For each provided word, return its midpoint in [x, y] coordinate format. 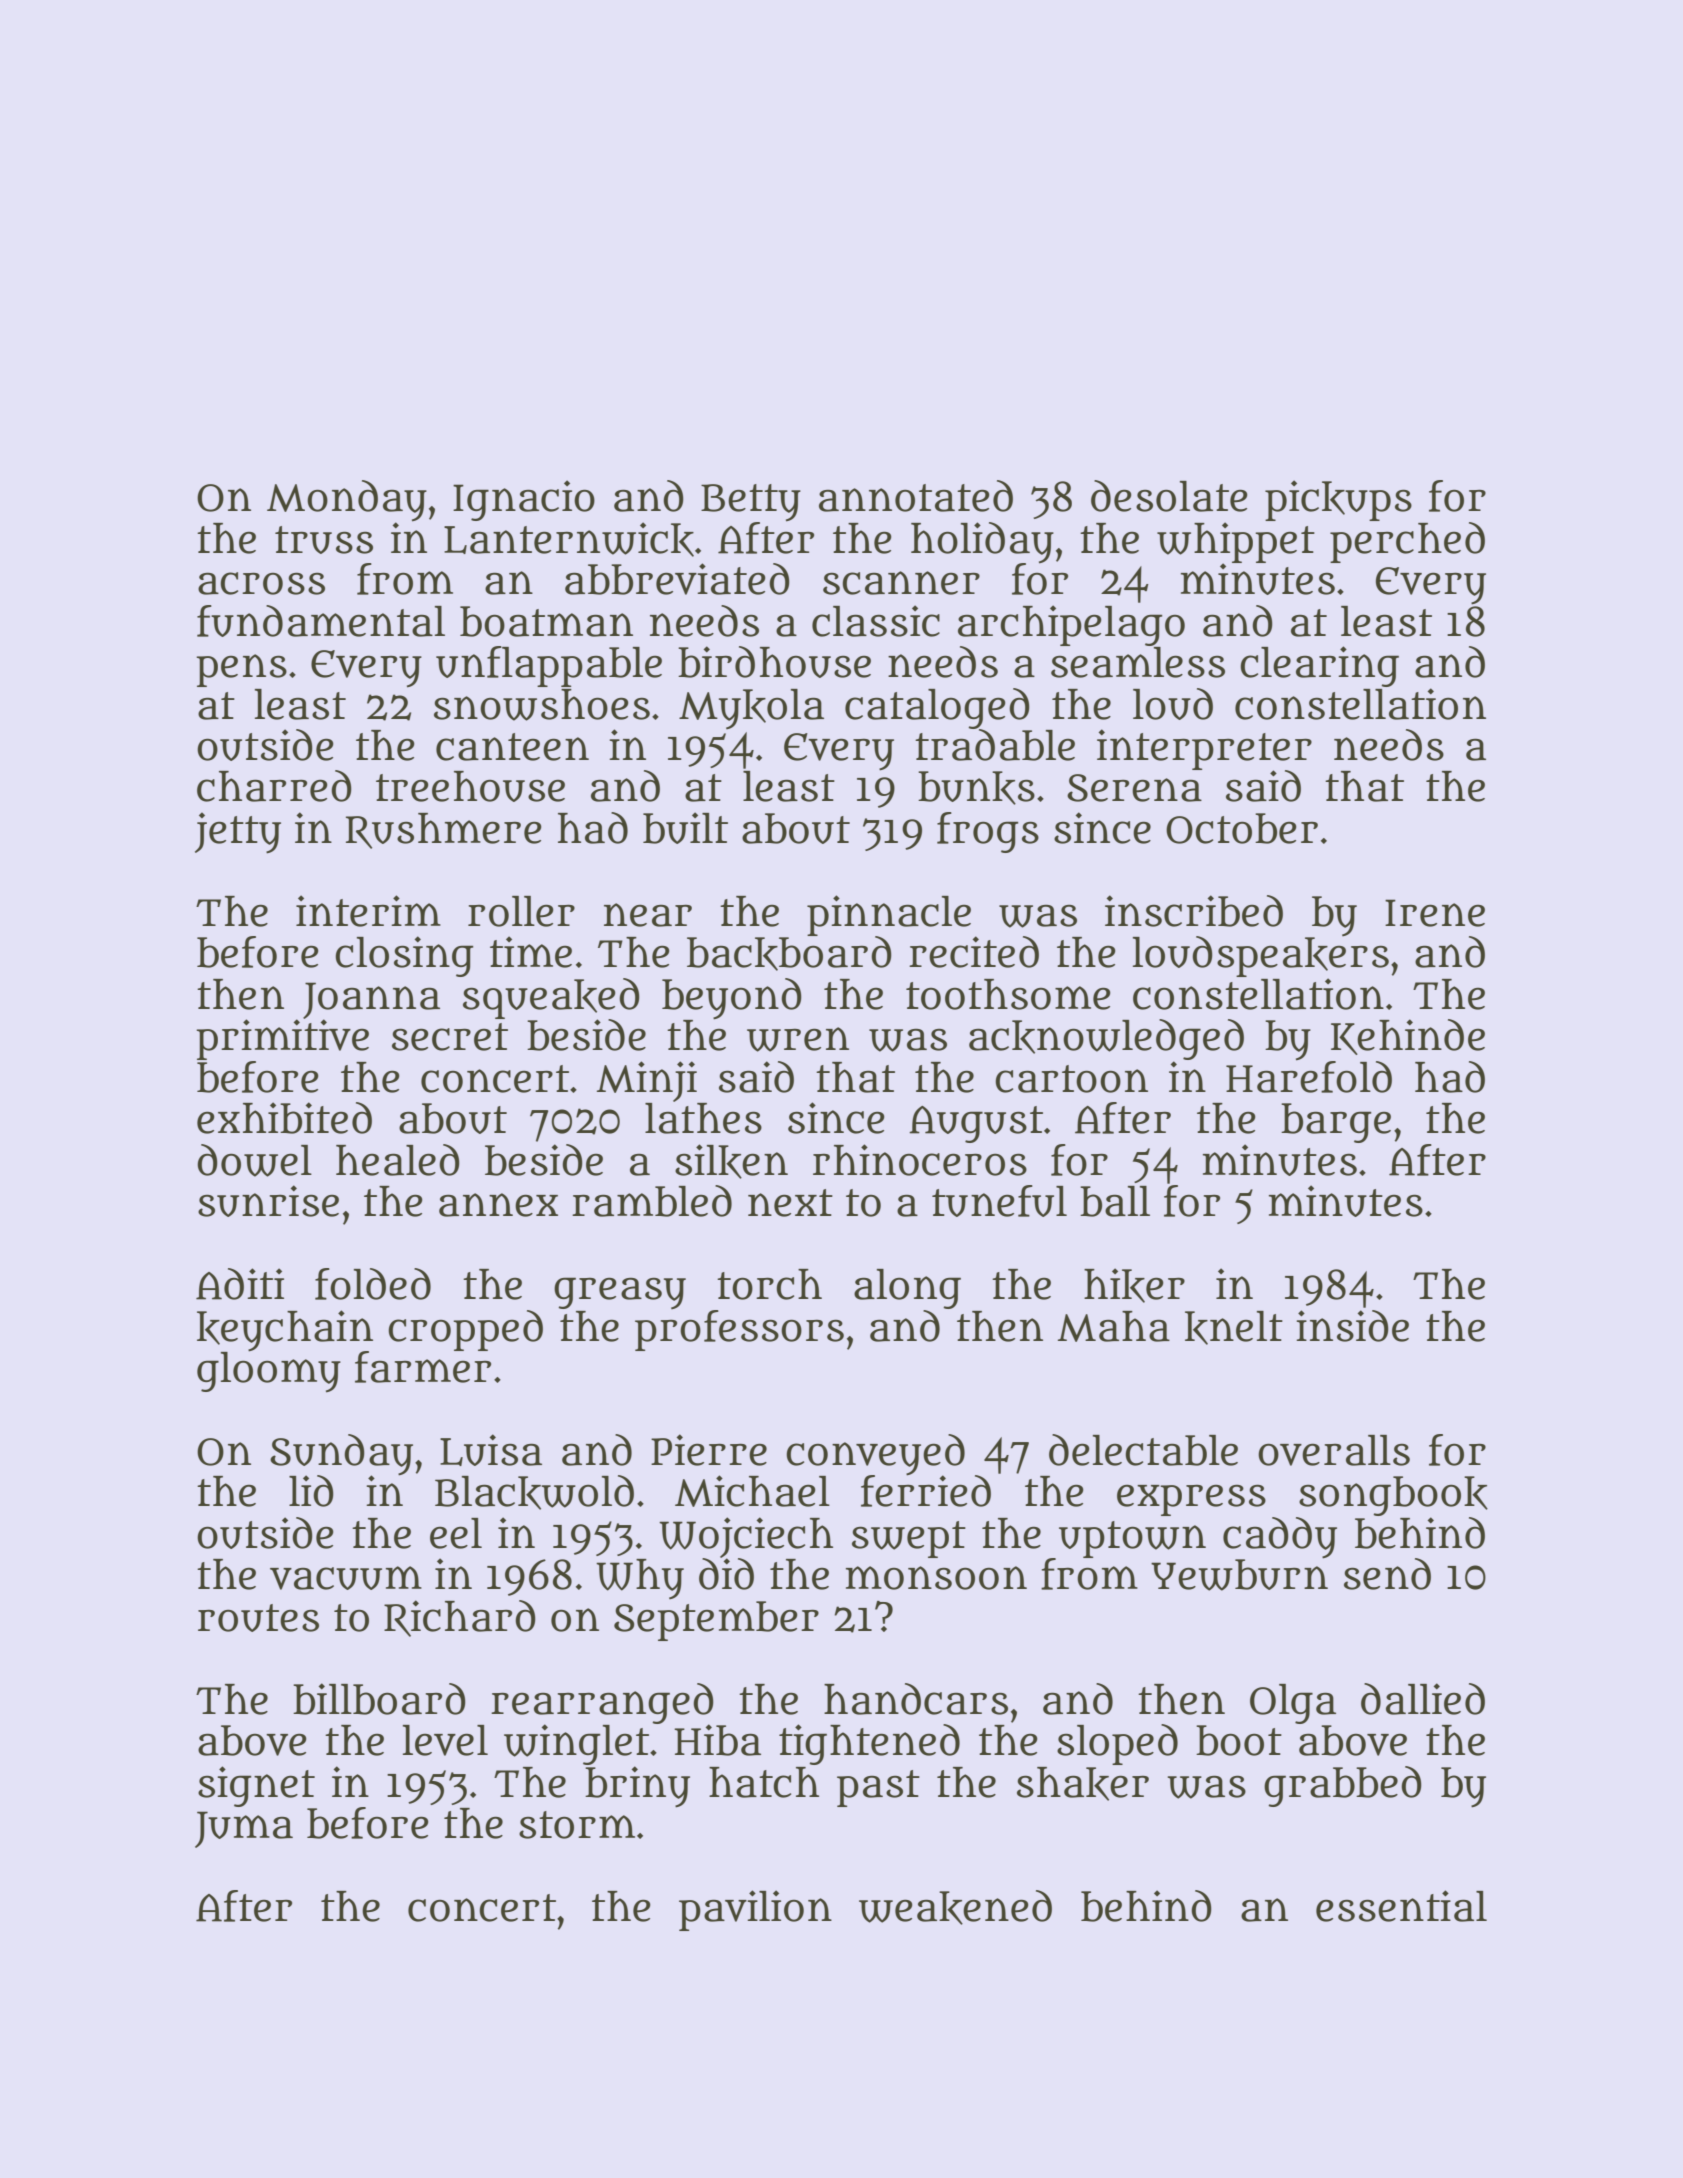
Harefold [1309, 1076]
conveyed [875, 1454]
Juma [244, 1829]
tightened [869, 1744]
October [1242, 828]
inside [1352, 1326]
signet [256, 1786]
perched [1407, 542]
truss [324, 540]
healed [398, 1160]
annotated [916, 496]
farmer [423, 1366]
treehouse [470, 786]
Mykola [751, 709]
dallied [1423, 1699]
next [790, 1203]
